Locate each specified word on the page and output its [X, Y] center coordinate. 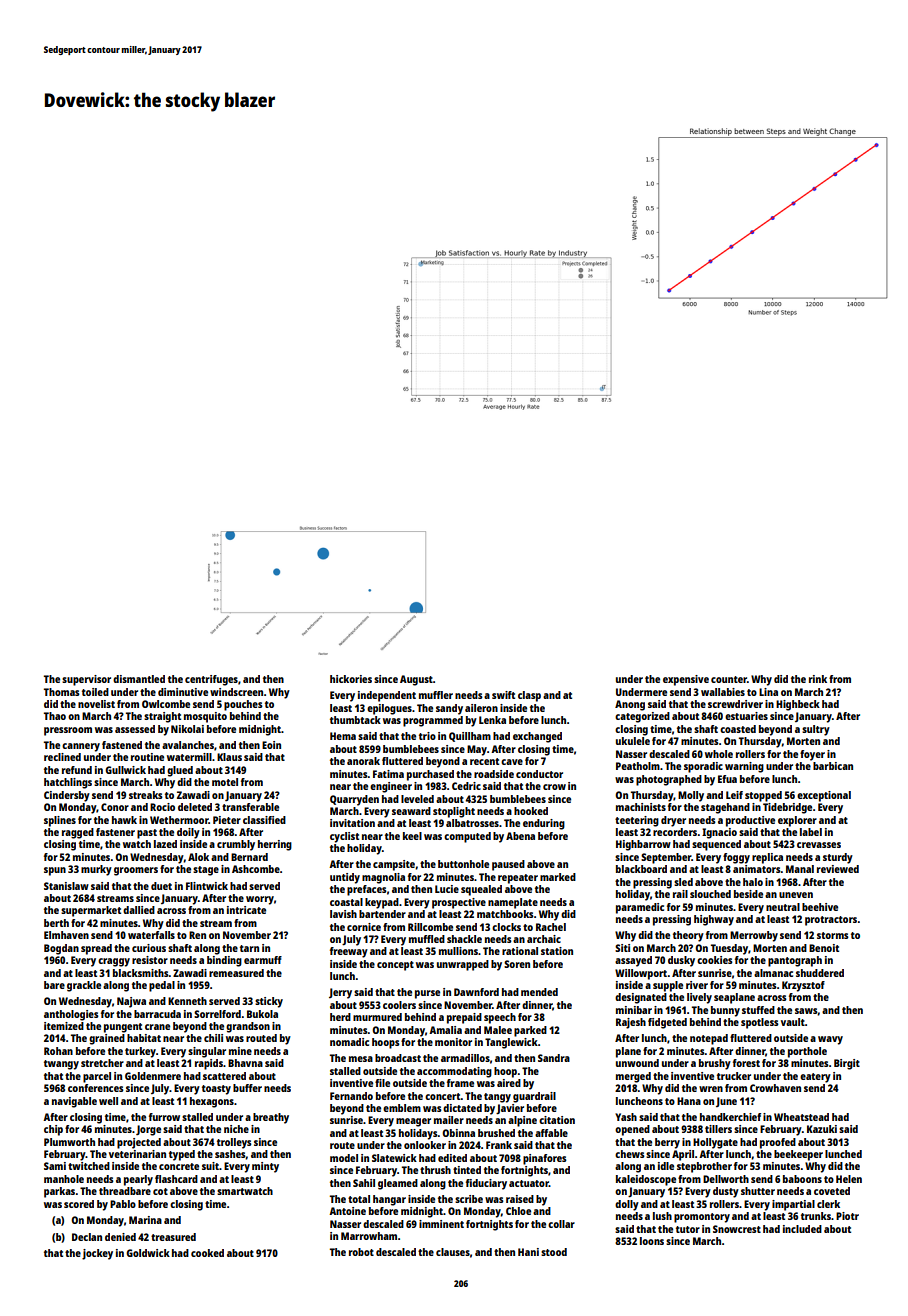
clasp [529, 696]
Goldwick [148, 1253]
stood [554, 1252]
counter [729, 679]
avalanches [188, 745]
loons [652, 1241]
